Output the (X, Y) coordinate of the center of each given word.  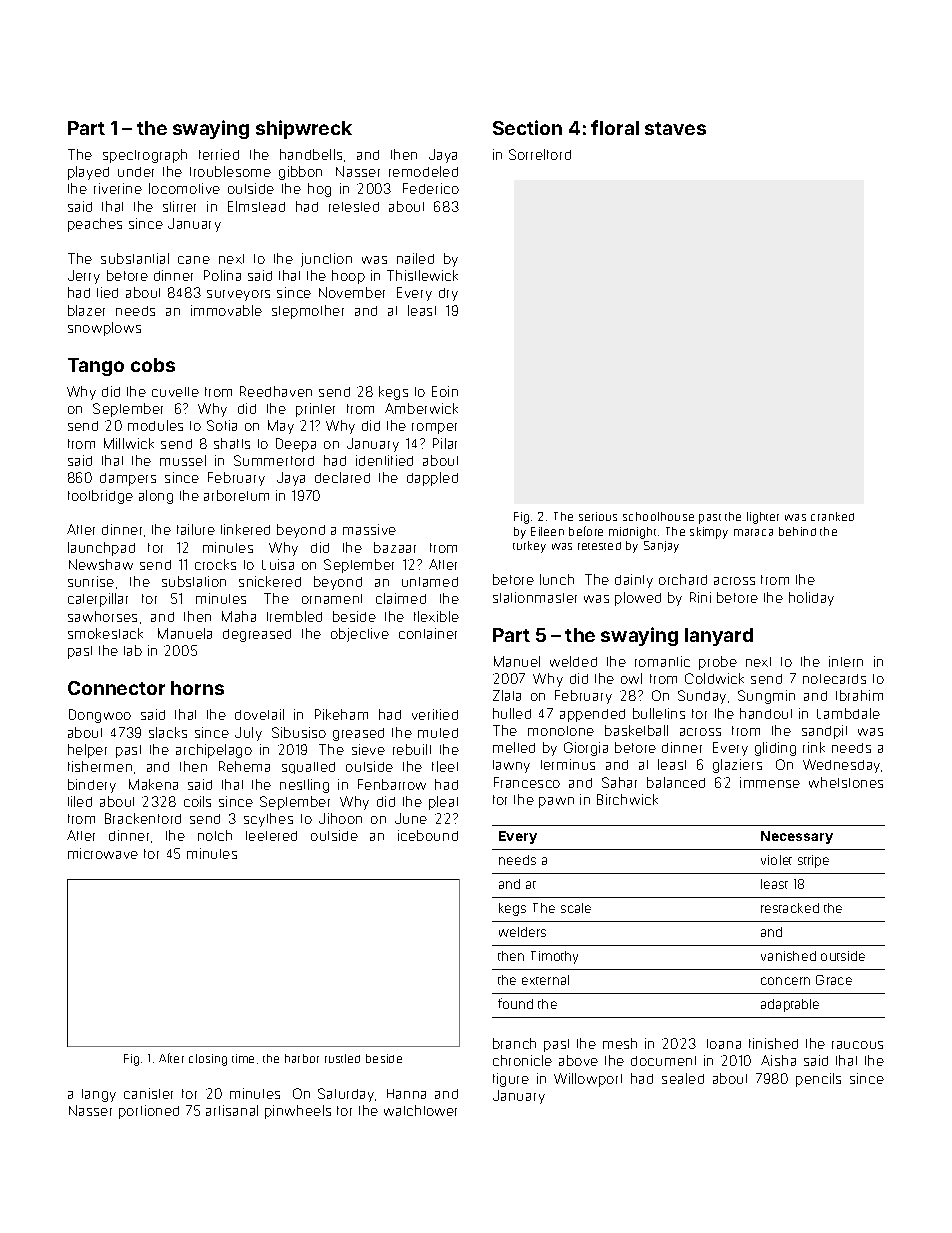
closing (208, 1060)
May (281, 427)
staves (675, 128)
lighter (763, 518)
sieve (368, 749)
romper (434, 428)
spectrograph (145, 156)
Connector (116, 688)
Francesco (527, 782)
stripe (813, 861)
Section (527, 127)
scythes (268, 820)
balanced (676, 782)
